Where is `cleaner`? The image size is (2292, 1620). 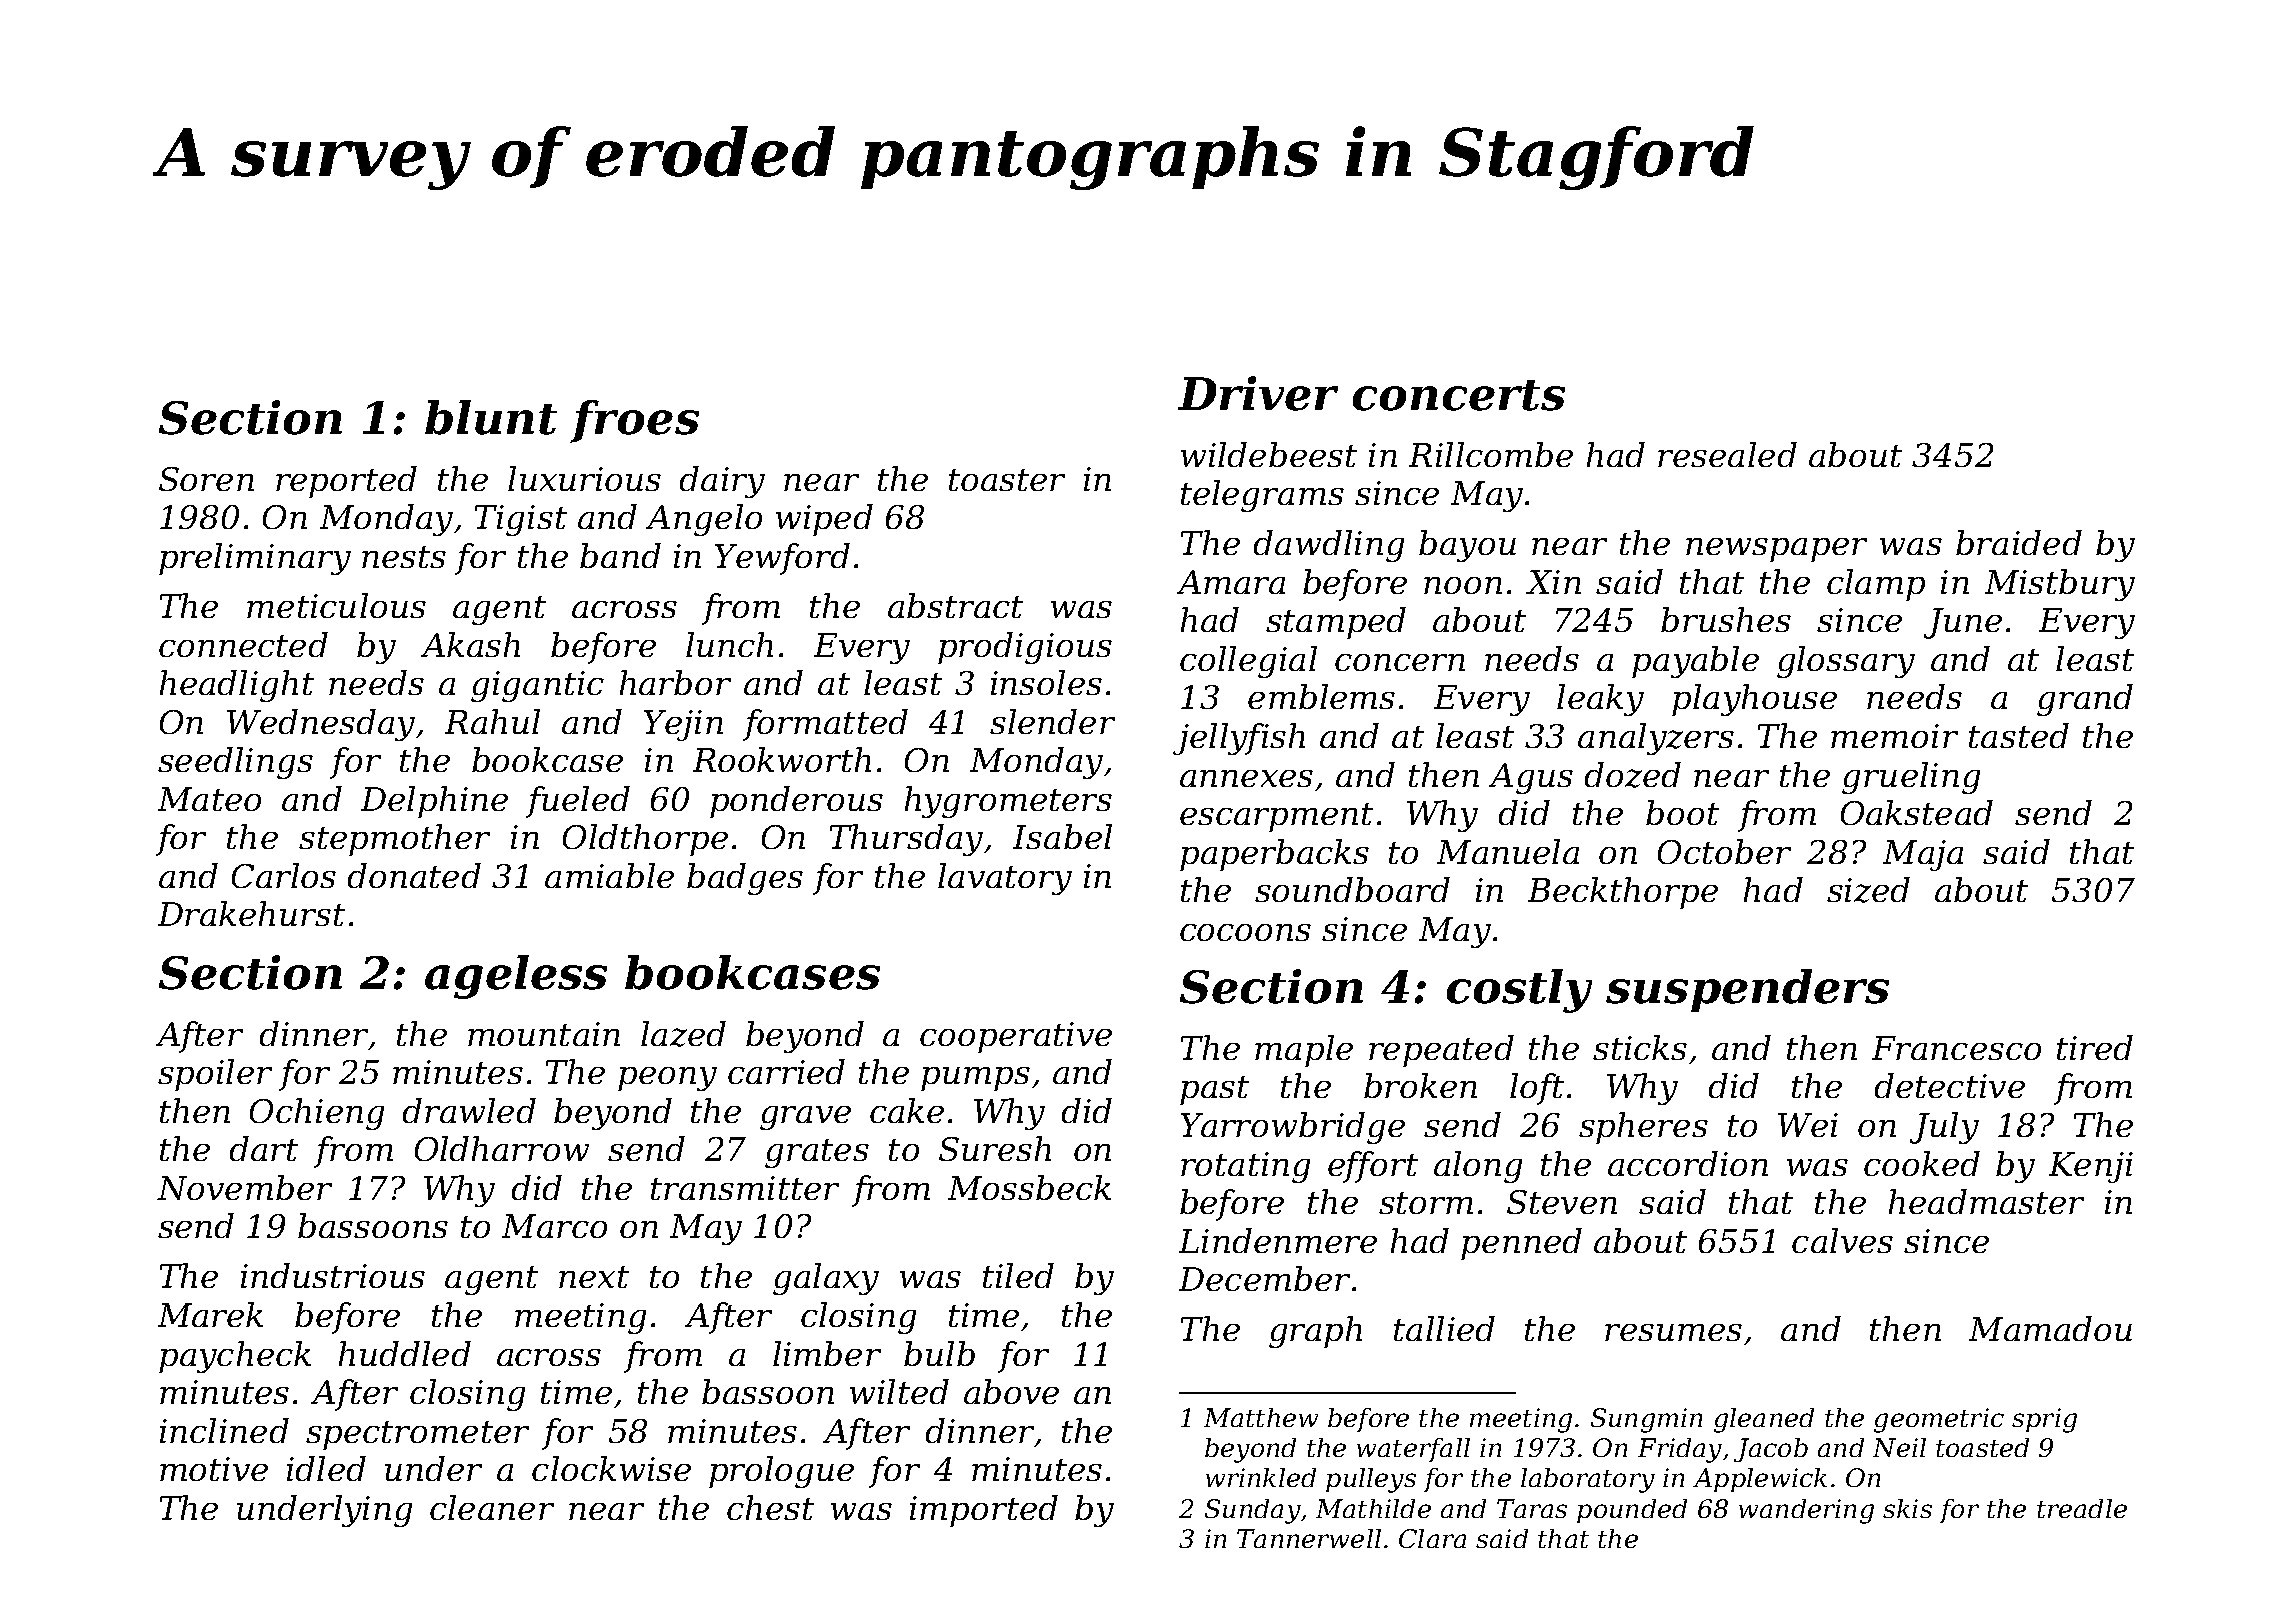 cleaner is located at coordinates (492, 1507).
